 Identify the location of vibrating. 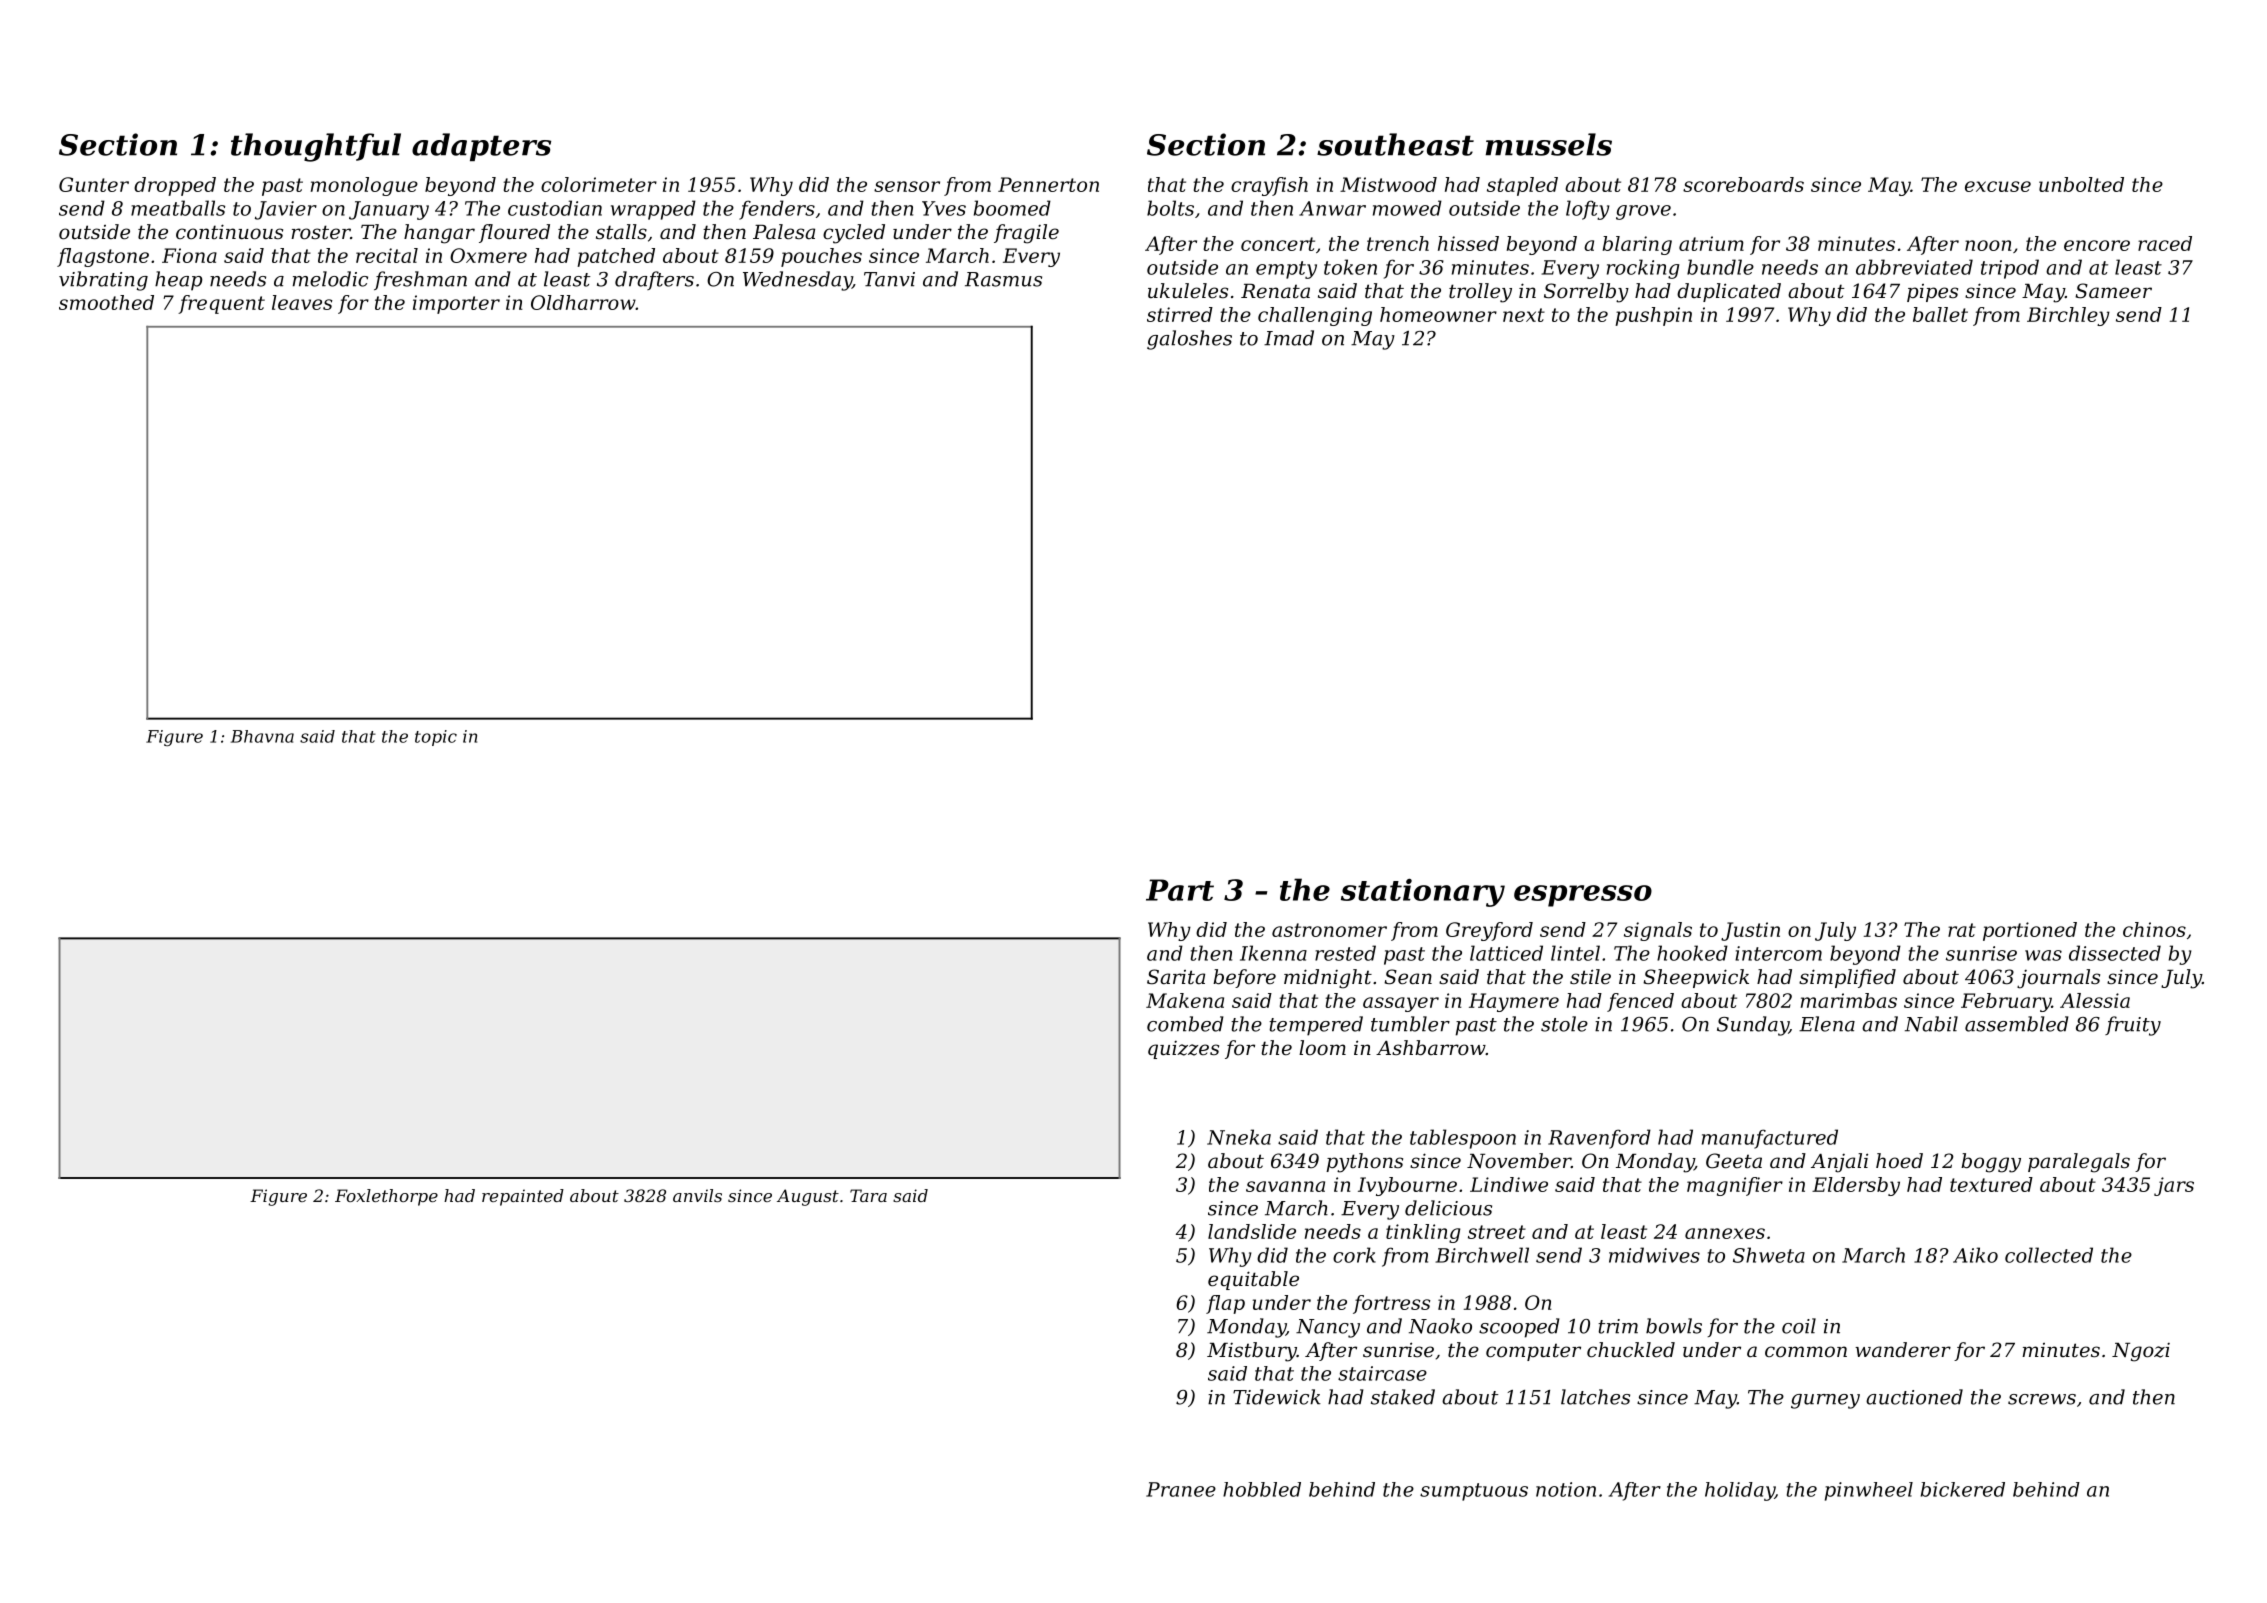
(103, 281).
